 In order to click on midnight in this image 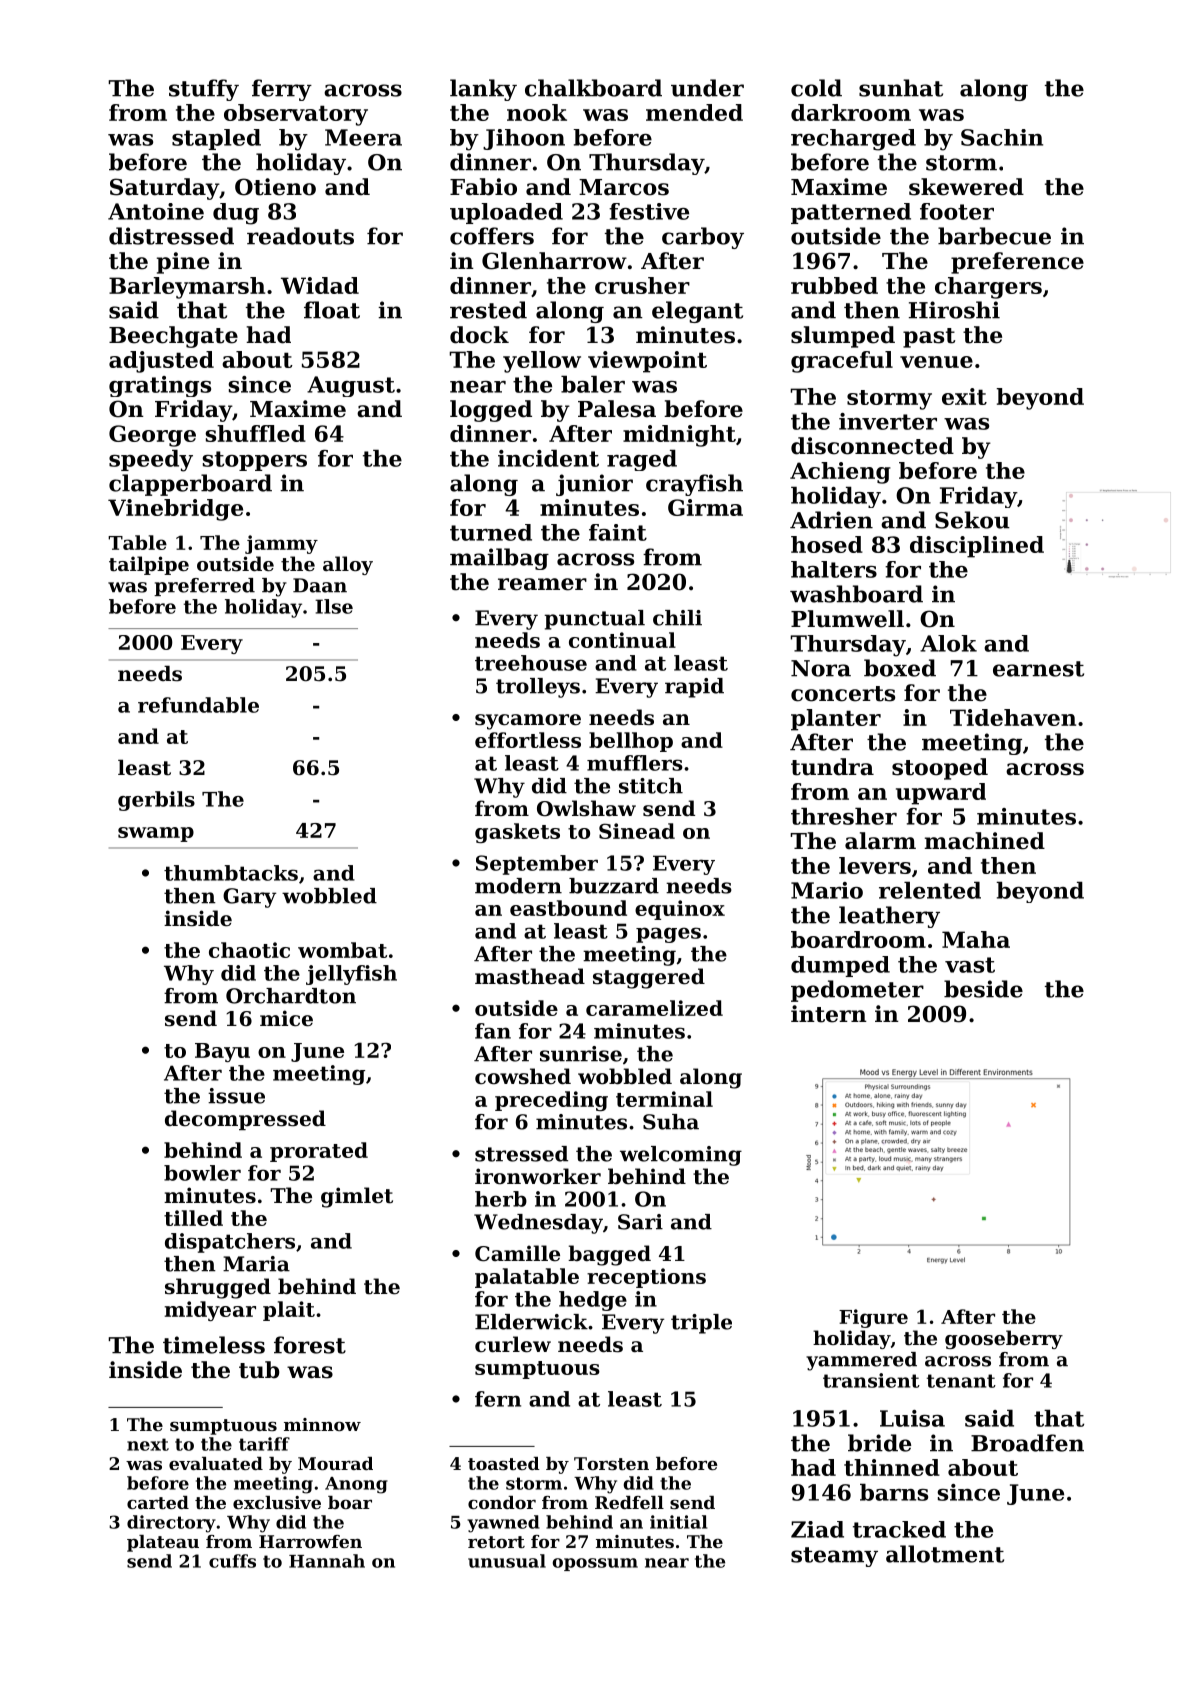, I will do `click(679, 436)`.
